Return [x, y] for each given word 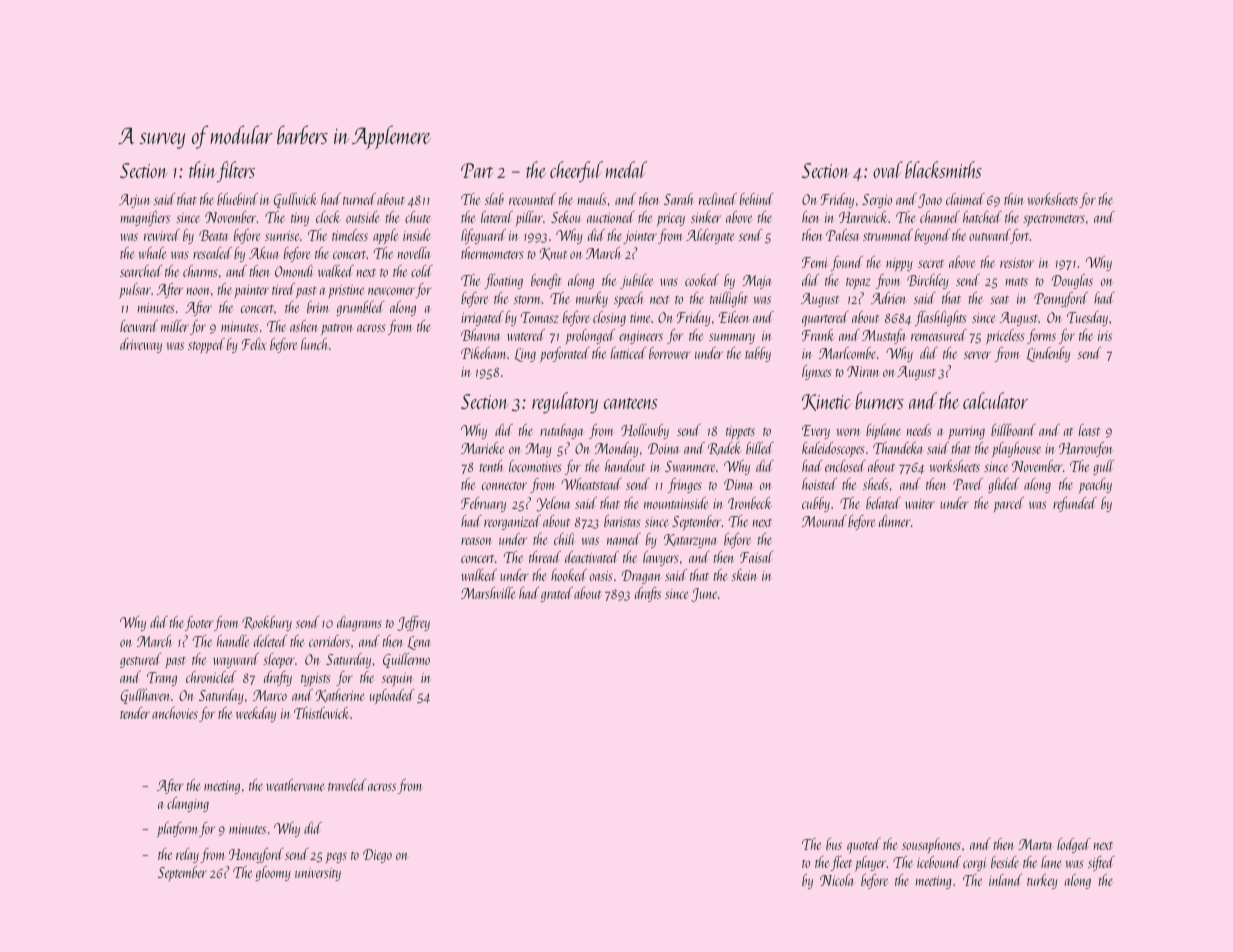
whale [152, 253]
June [704, 595]
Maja [757, 282]
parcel [1008, 505]
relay [187, 855]
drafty [278, 678]
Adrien [888, 298]
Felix [254, 344]
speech [629, 300]
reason [476, 541]
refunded [1075, 504]
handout [625, 466]
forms [1041, 336]
